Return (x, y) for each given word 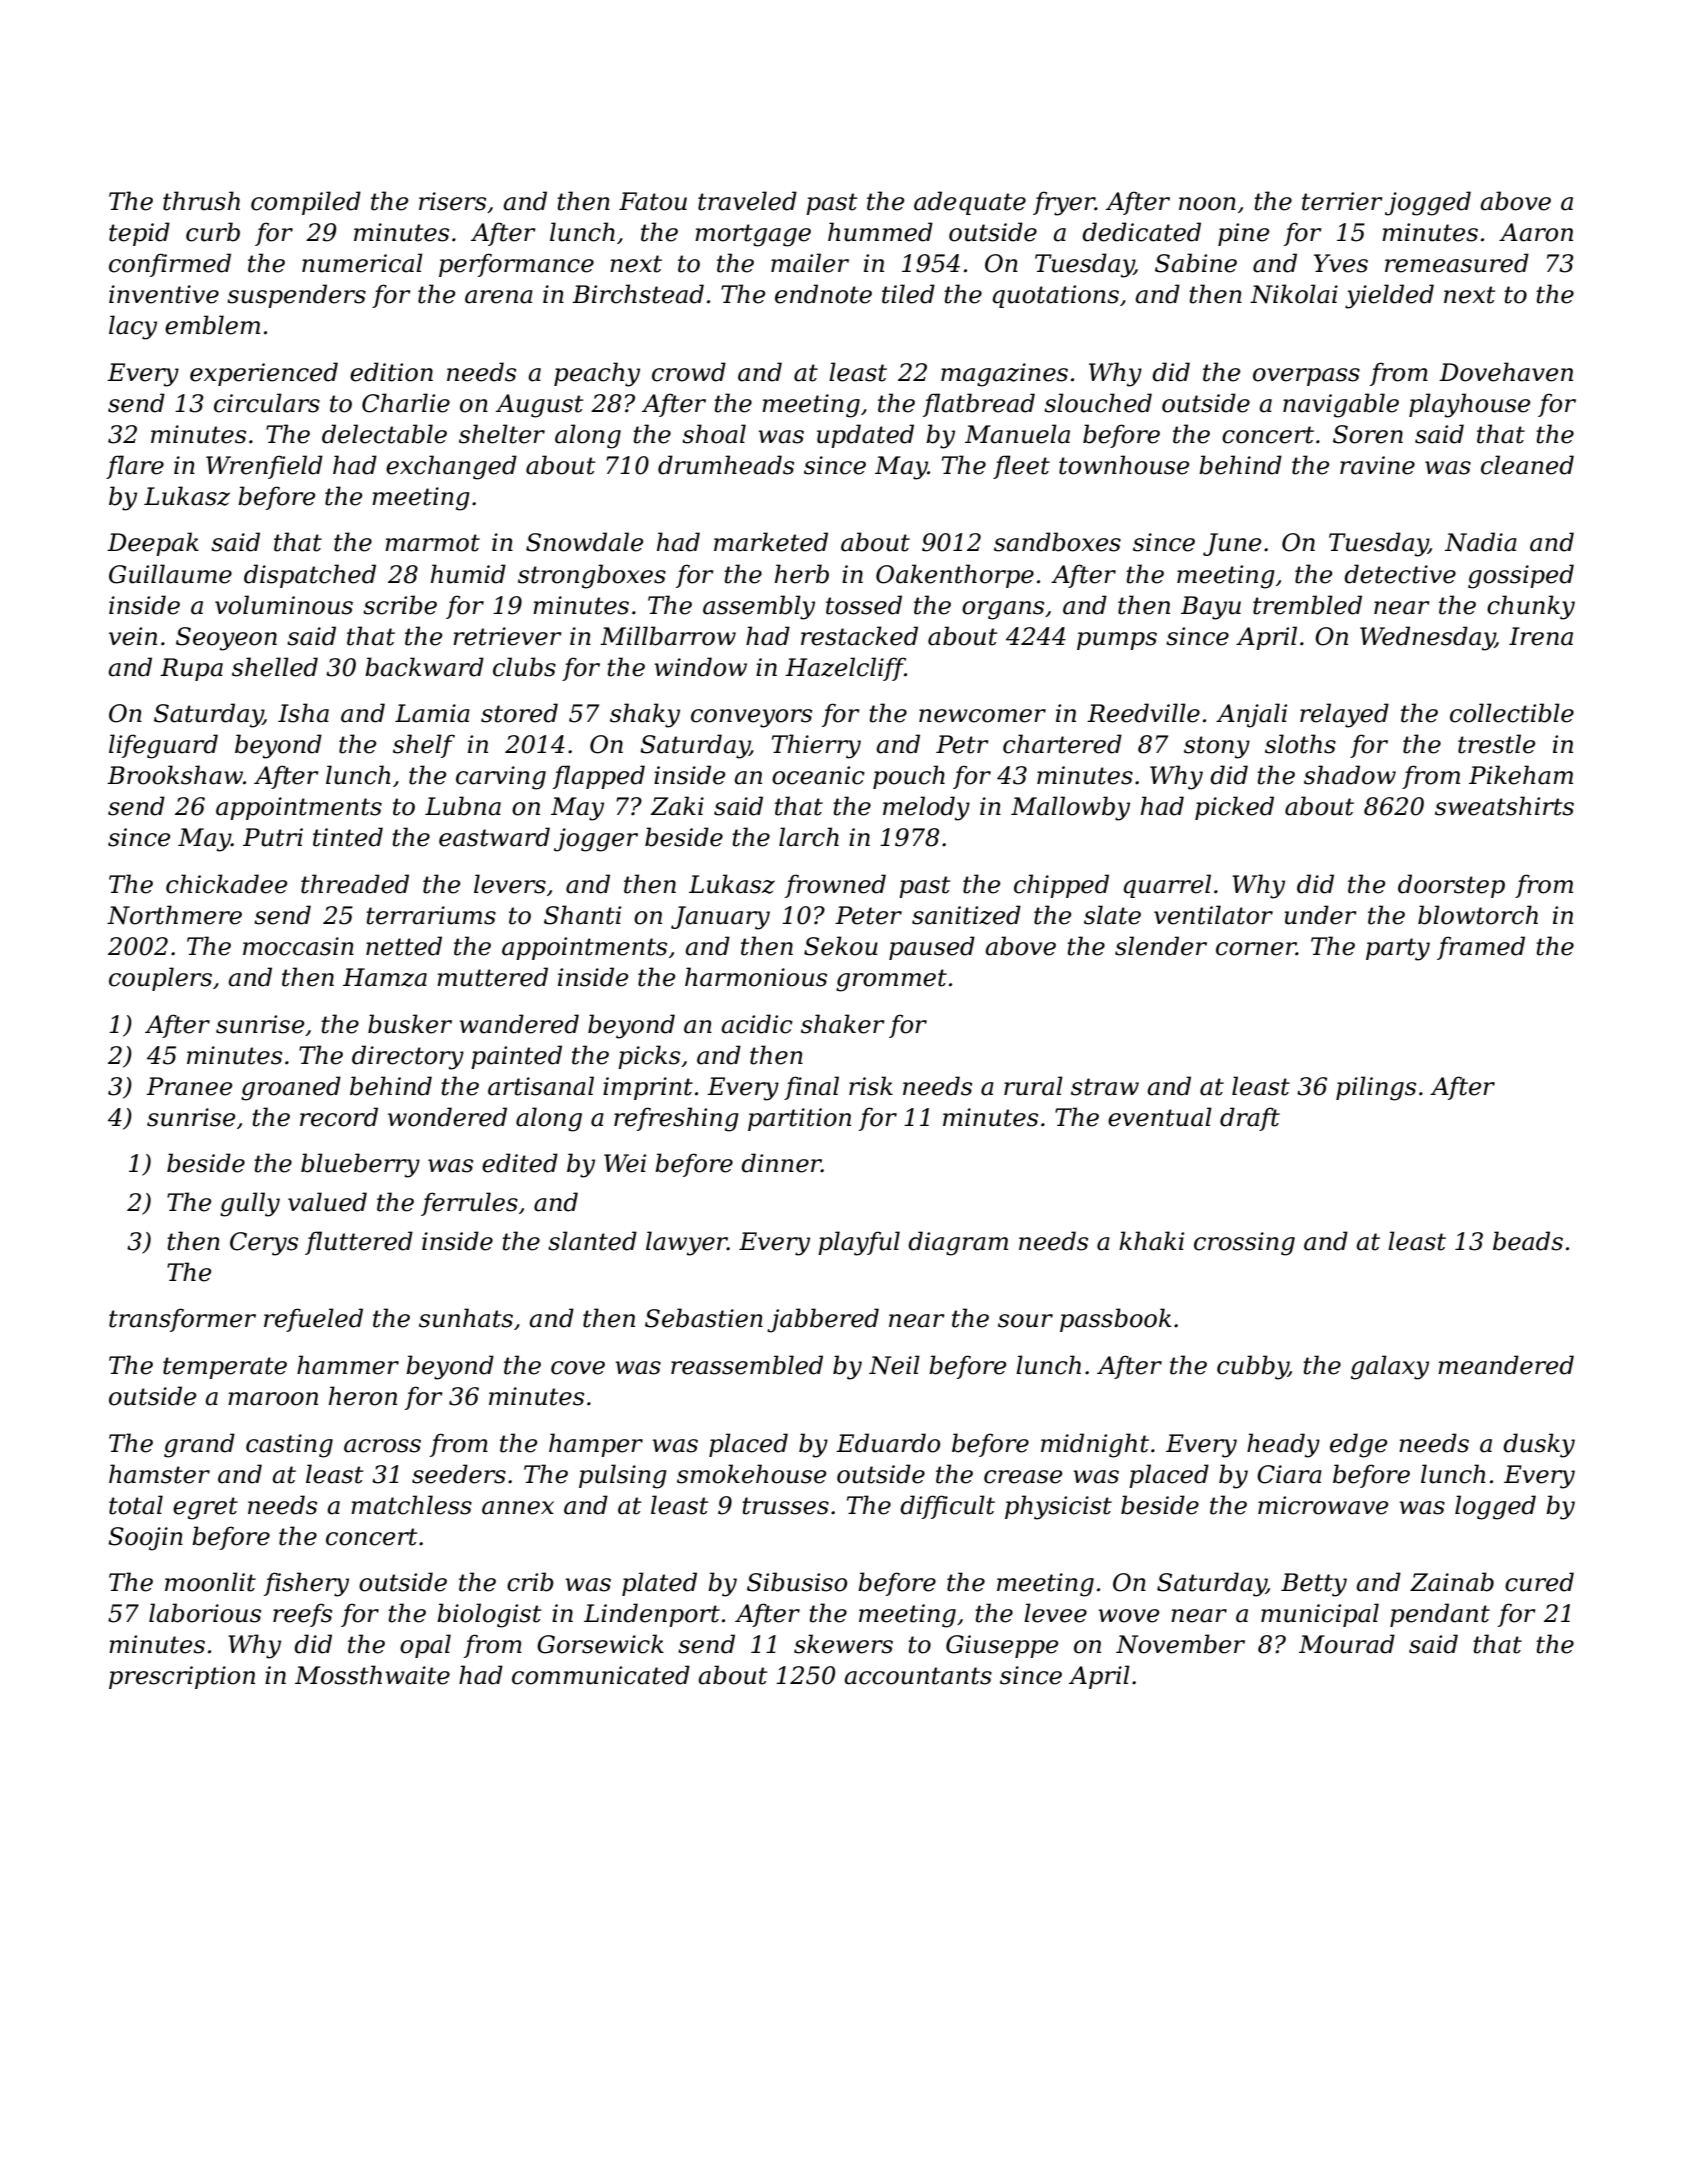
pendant (1440, 1615)
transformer (182, 1320)
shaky (645, 715)
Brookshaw (175, 775)
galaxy (1390, 1367)
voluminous (284, 605)
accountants (918, 1676)
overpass (1306, 377)
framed (1481, 948)
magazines (1004, 375)
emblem (212, 325)
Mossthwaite (372, 1675)
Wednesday (1427, 638)
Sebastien (704, 1318)
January (720, 918)
